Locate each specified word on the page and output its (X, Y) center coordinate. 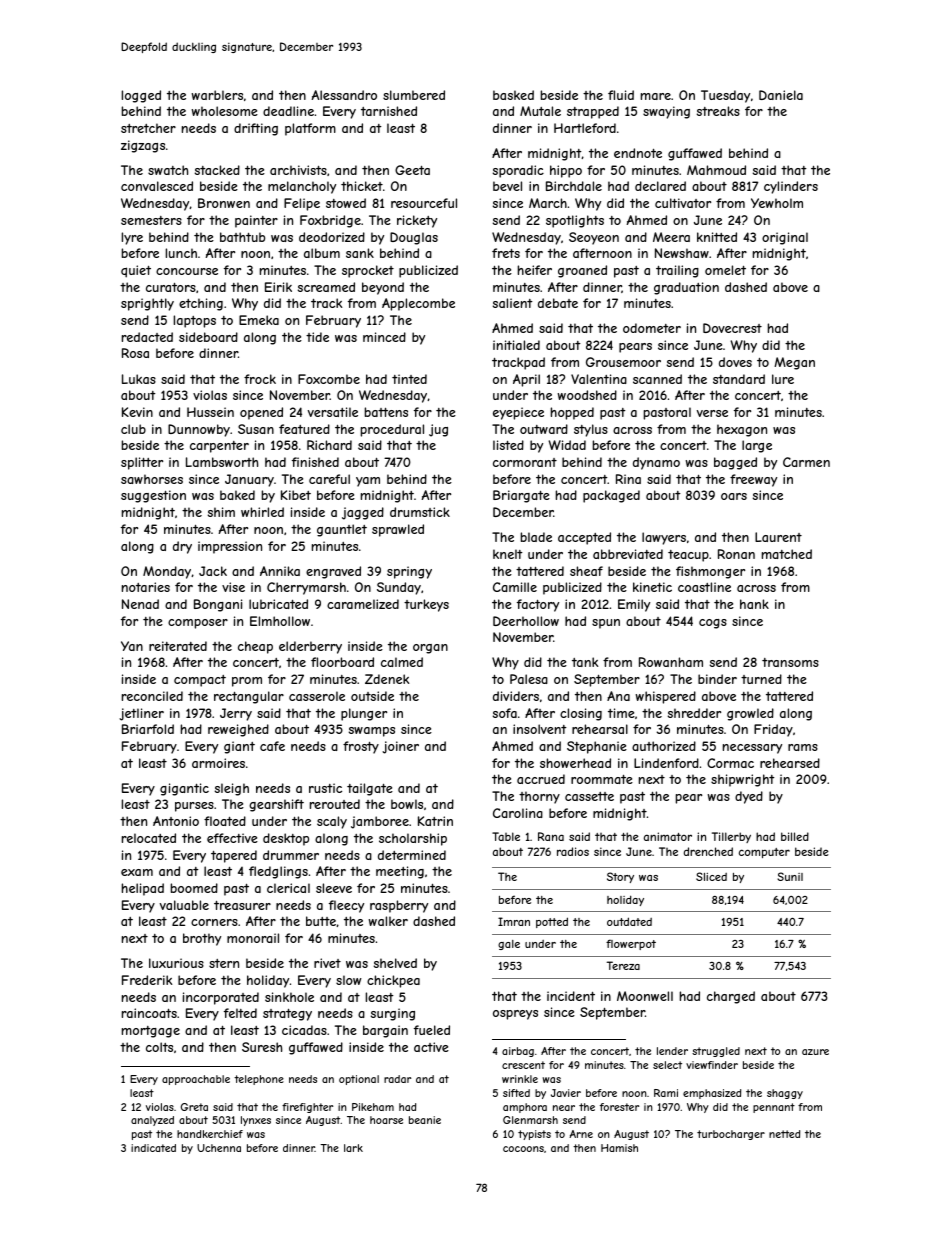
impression (230, 547)
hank (754, 604)
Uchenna (219, 1148)
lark (353, 1148)
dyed (749, 797)
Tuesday (725, 96)
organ (430, 649)
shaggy (785, 1094)
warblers (217, 95)
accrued (541, 779)
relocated (149, 838)
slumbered (414, 95)
